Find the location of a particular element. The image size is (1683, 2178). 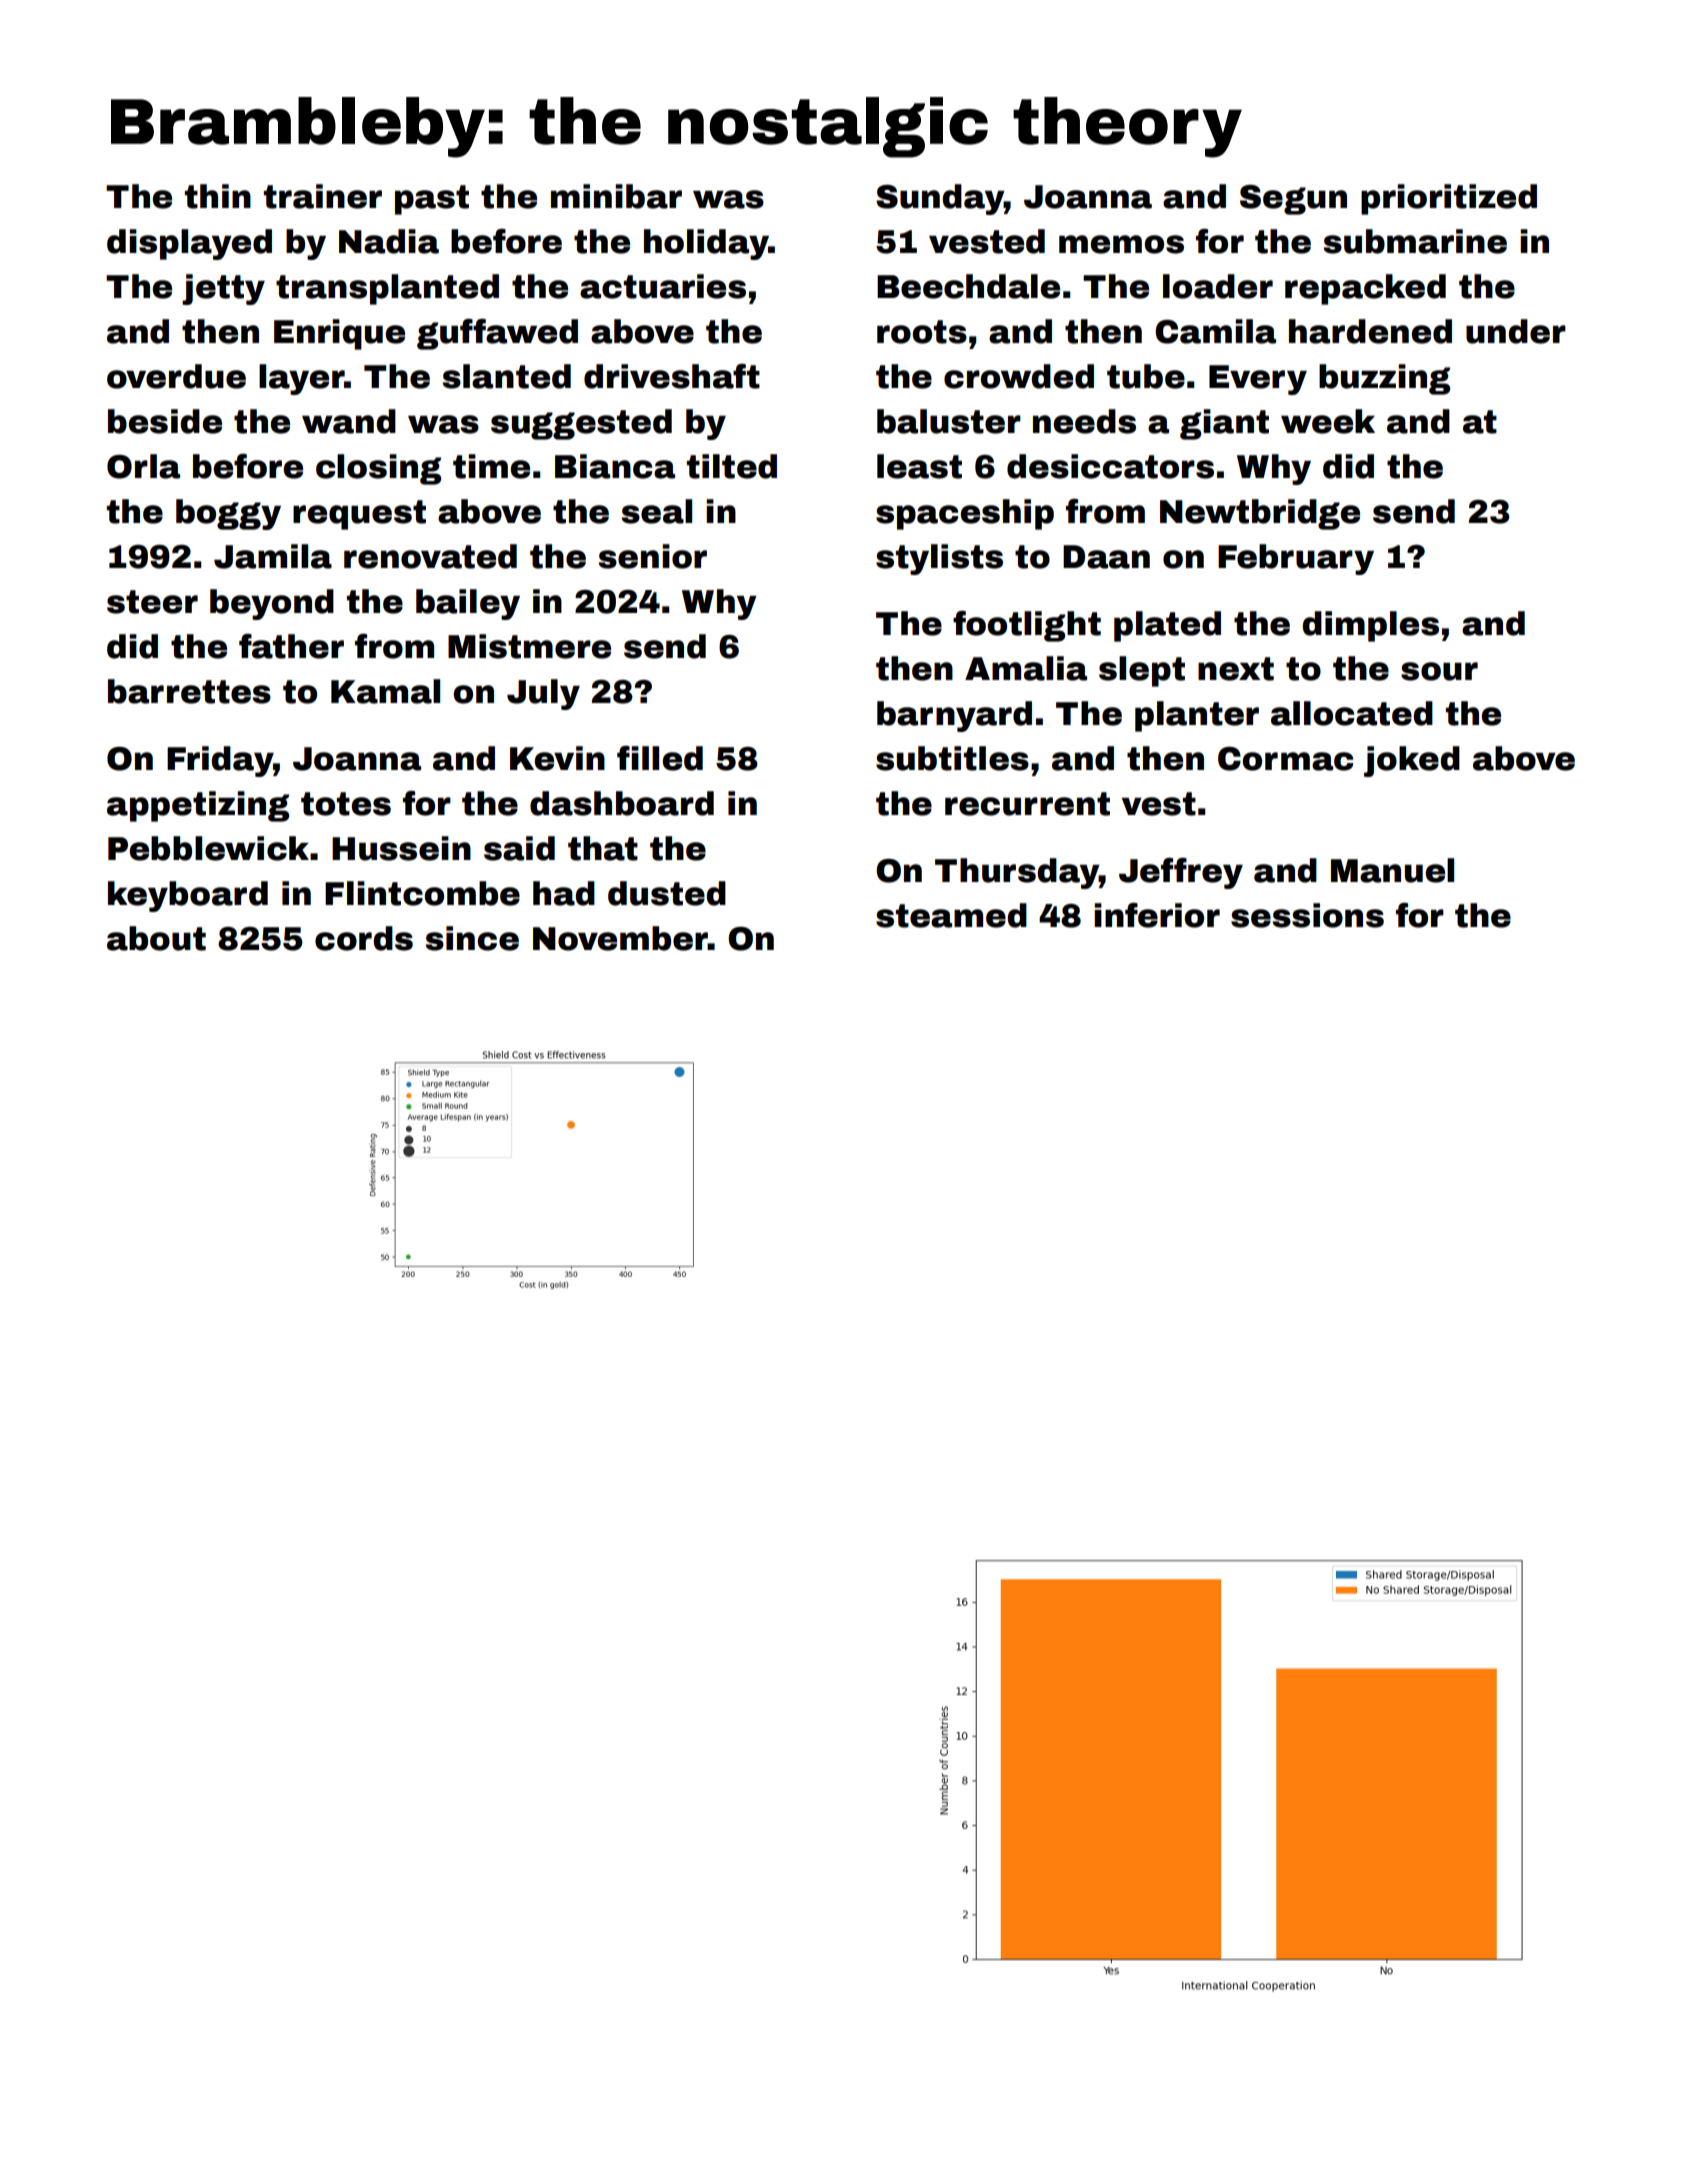

Kamal is located at coordinates (385, 691).
